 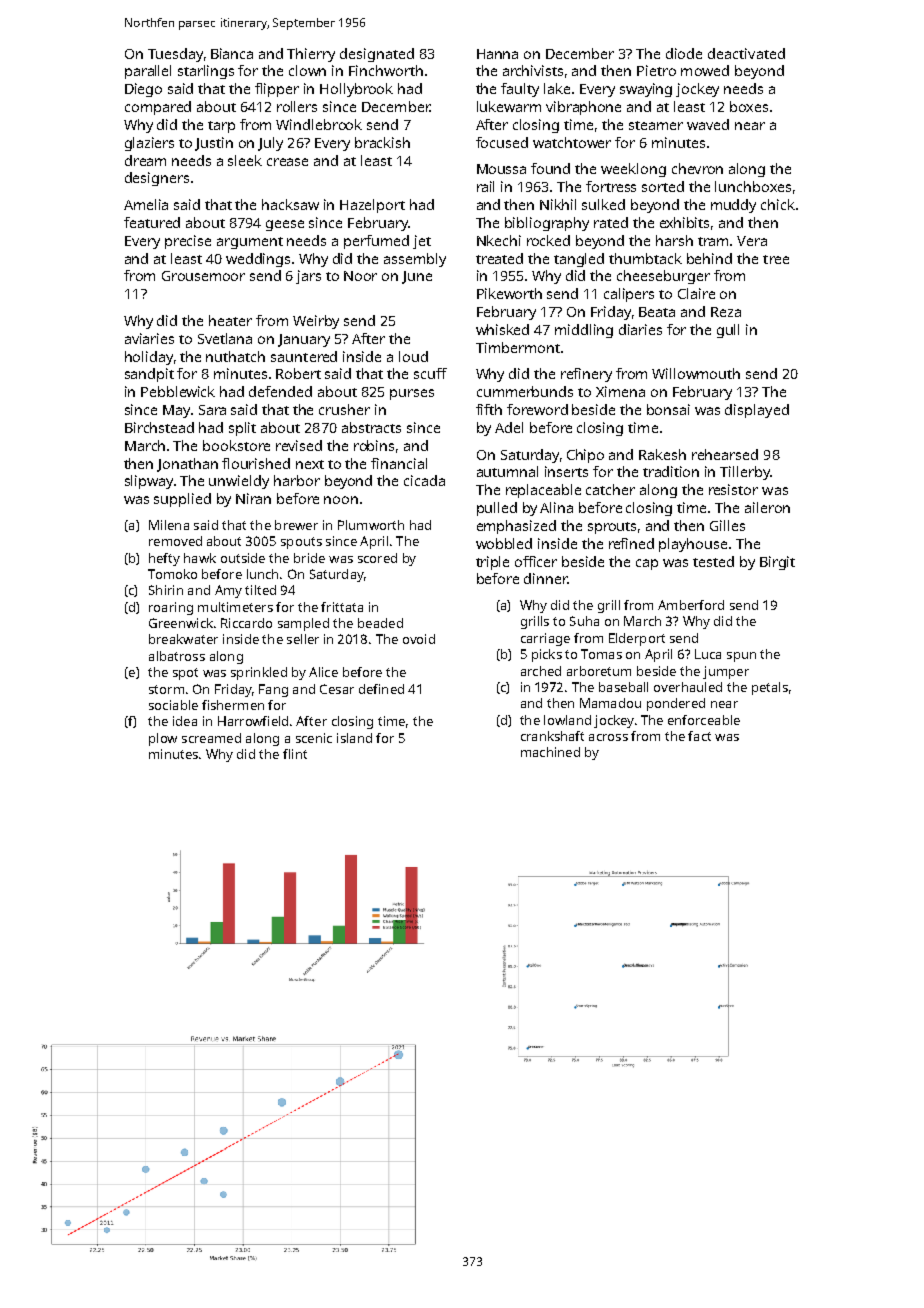 What do you see at coordinates (684, 53) in the page?
I see `diode` at bounding box center [684, 53].
